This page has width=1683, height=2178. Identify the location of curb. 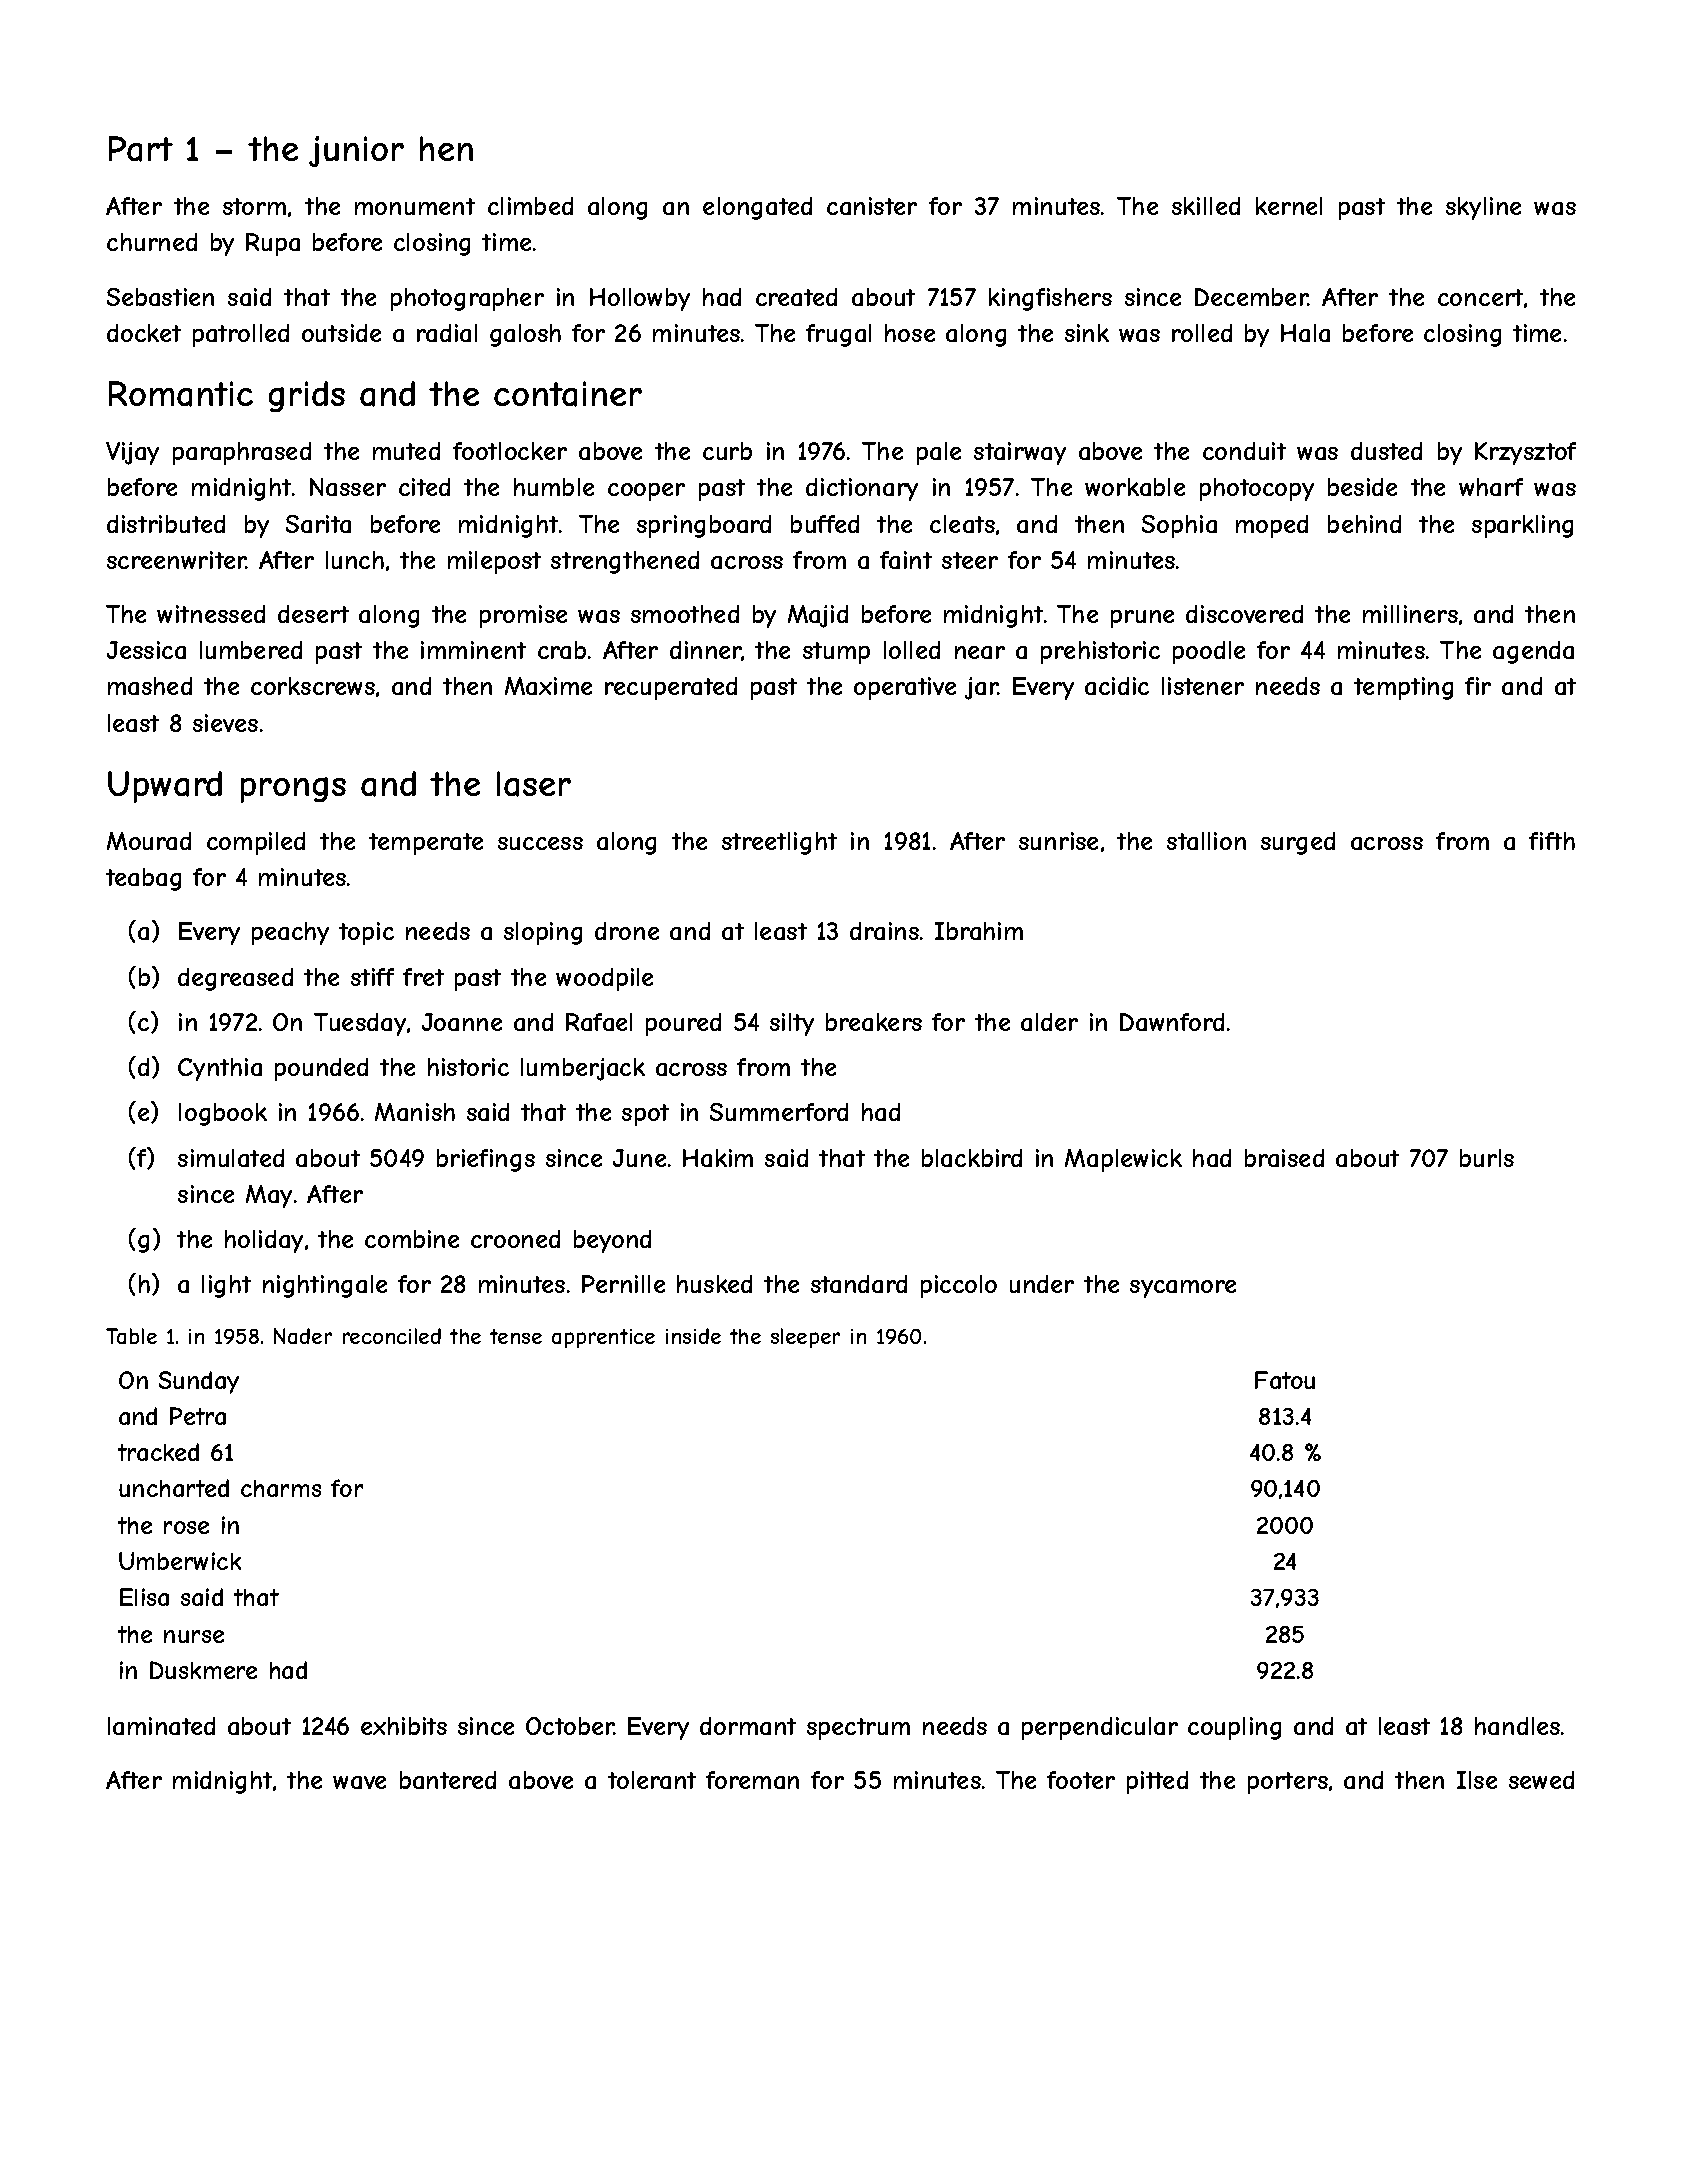
(727, 451).
